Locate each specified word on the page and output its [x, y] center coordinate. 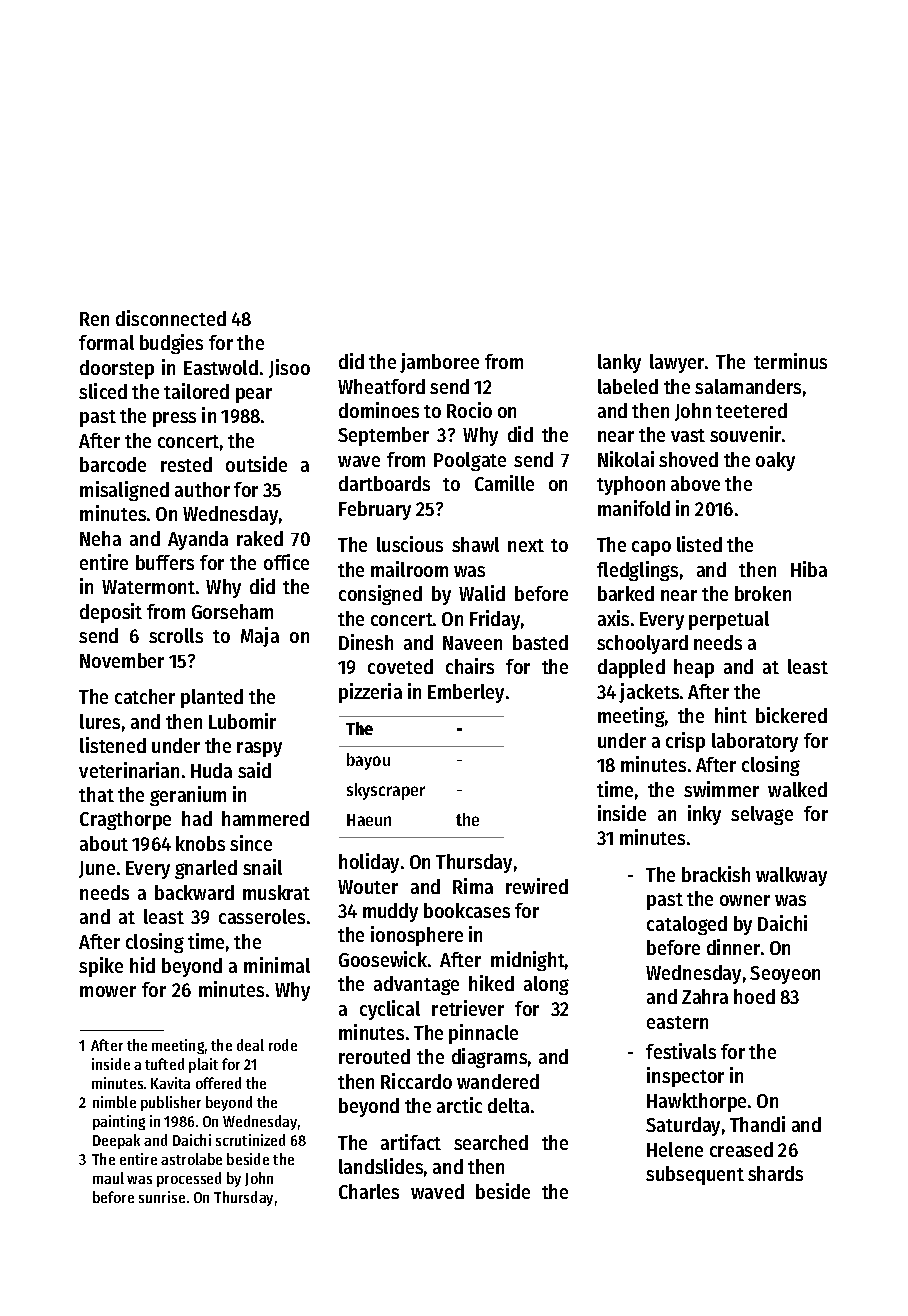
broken [763, 593]
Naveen [472, 643]
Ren [94, 319]
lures [100, 721]
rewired [537, 886]
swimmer [721, 789]
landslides [381, 1166]
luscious [410, 544]
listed [699, 544]
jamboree [439, 363]
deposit [111, 613]
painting [119, 1122]
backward [194, 892]
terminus [790, 361]
